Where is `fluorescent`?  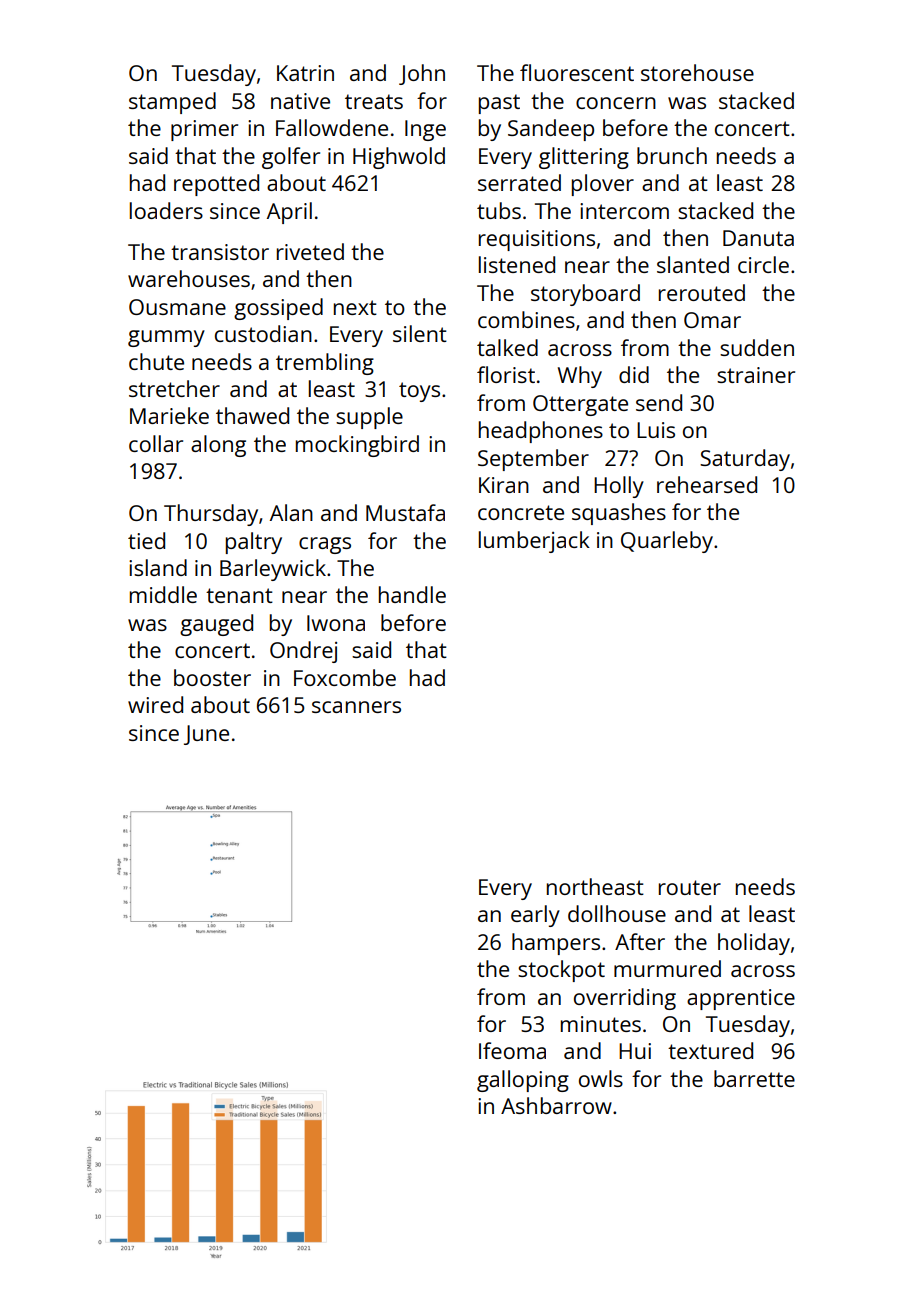
fluorescent is located at coordinates (577, 72).
